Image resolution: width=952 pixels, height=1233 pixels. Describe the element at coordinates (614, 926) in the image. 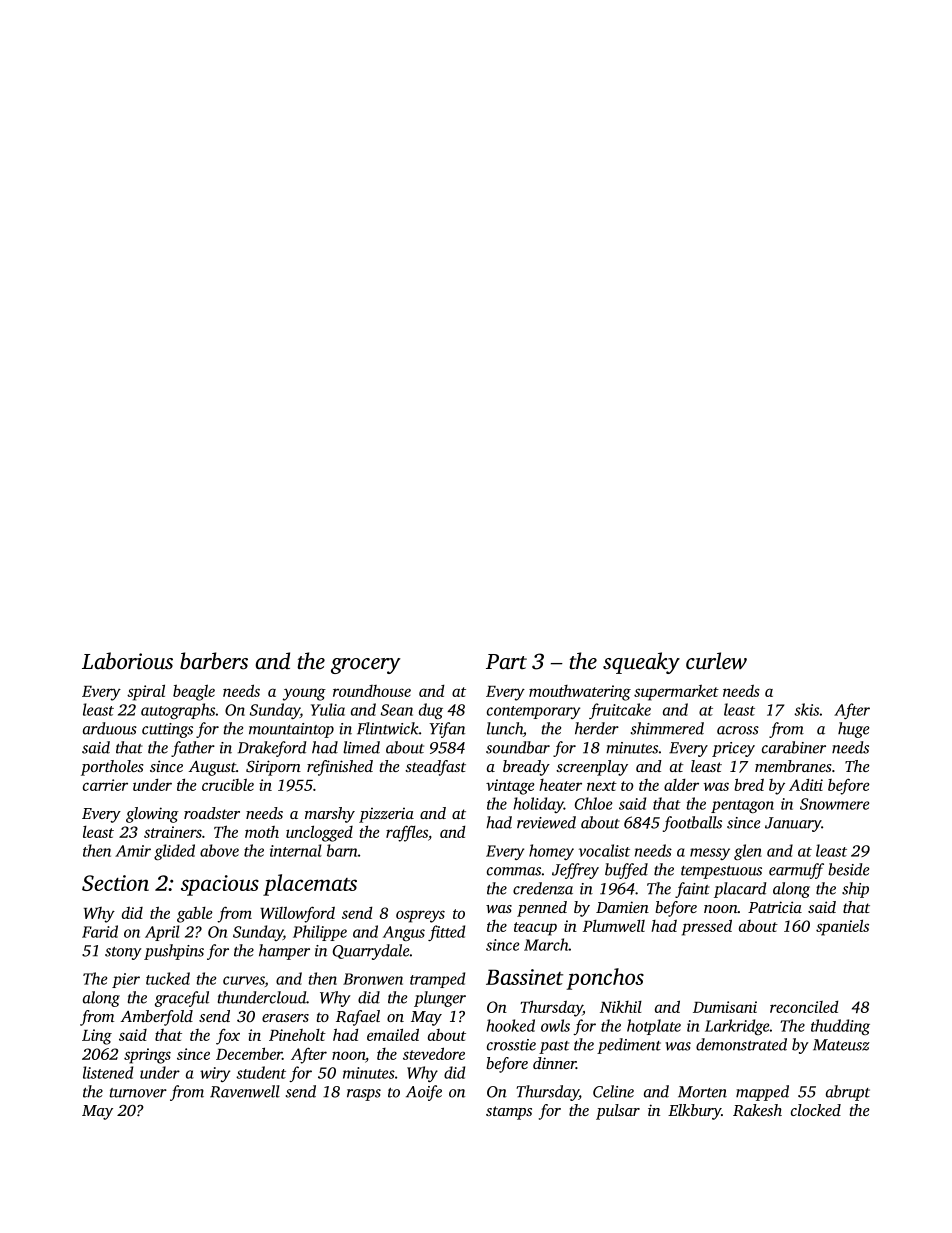

I see `Plumwell` at that location.
